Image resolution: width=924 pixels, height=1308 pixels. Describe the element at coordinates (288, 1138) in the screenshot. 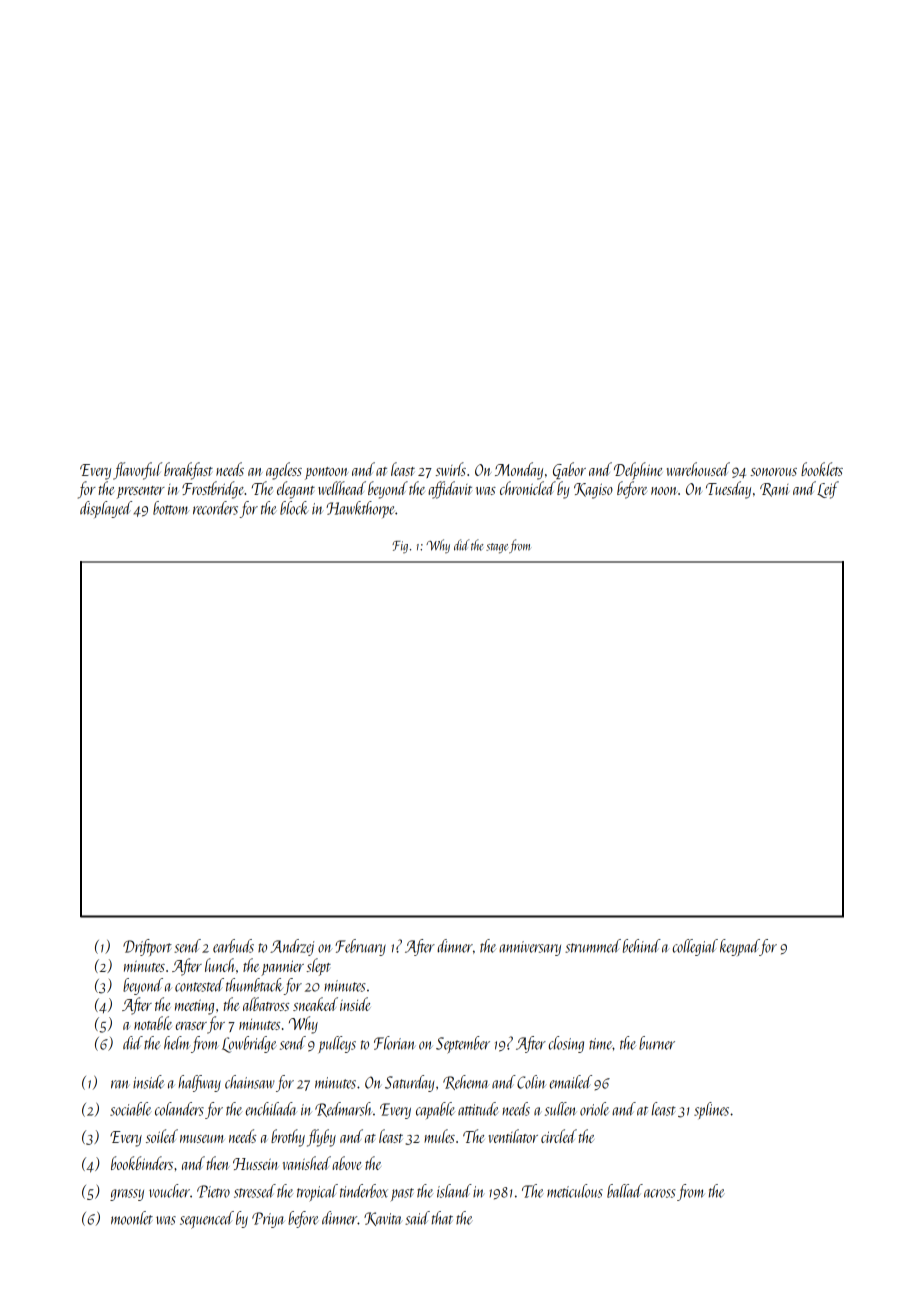

I see `brothy` at that location.
